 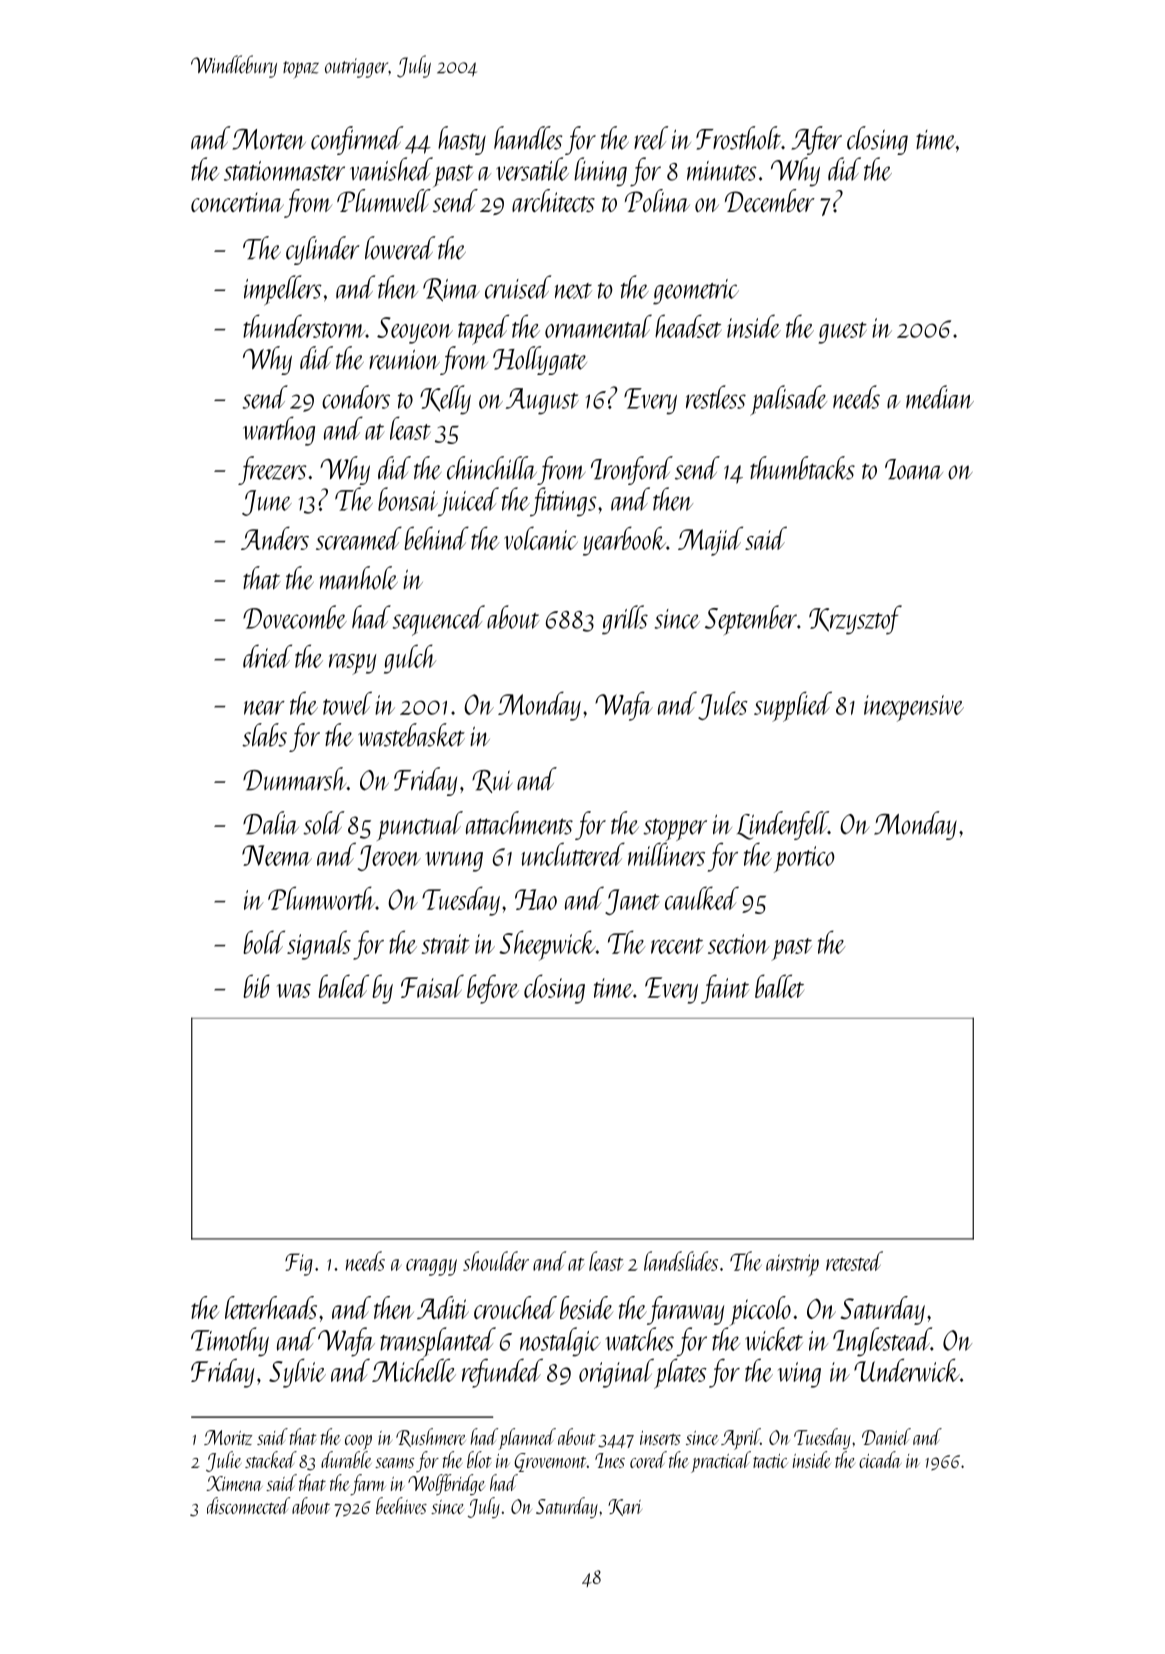 I want to click on next, so click(x=573, y=291).
